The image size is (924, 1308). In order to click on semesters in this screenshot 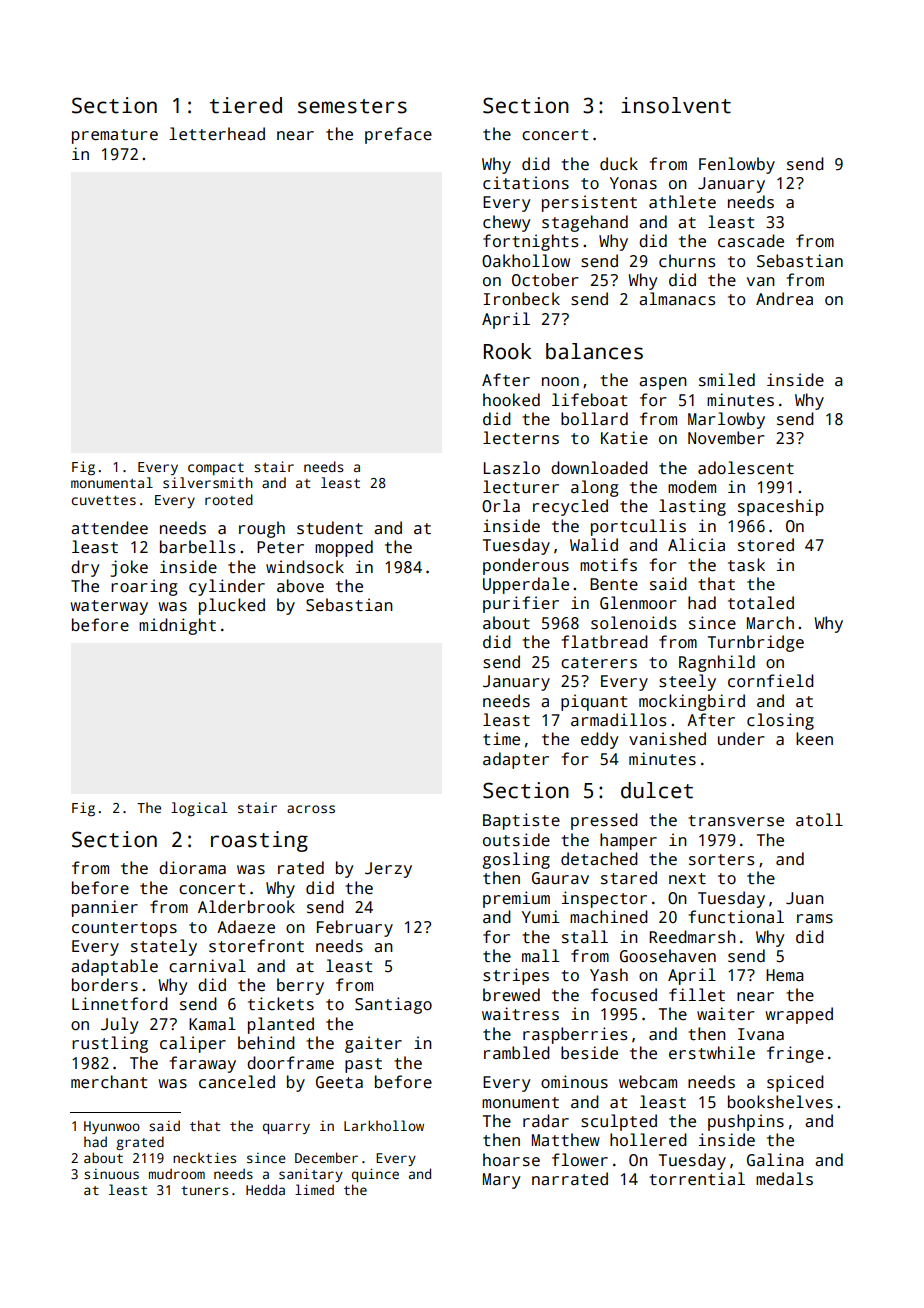, I will do `click(352, 106)`.
